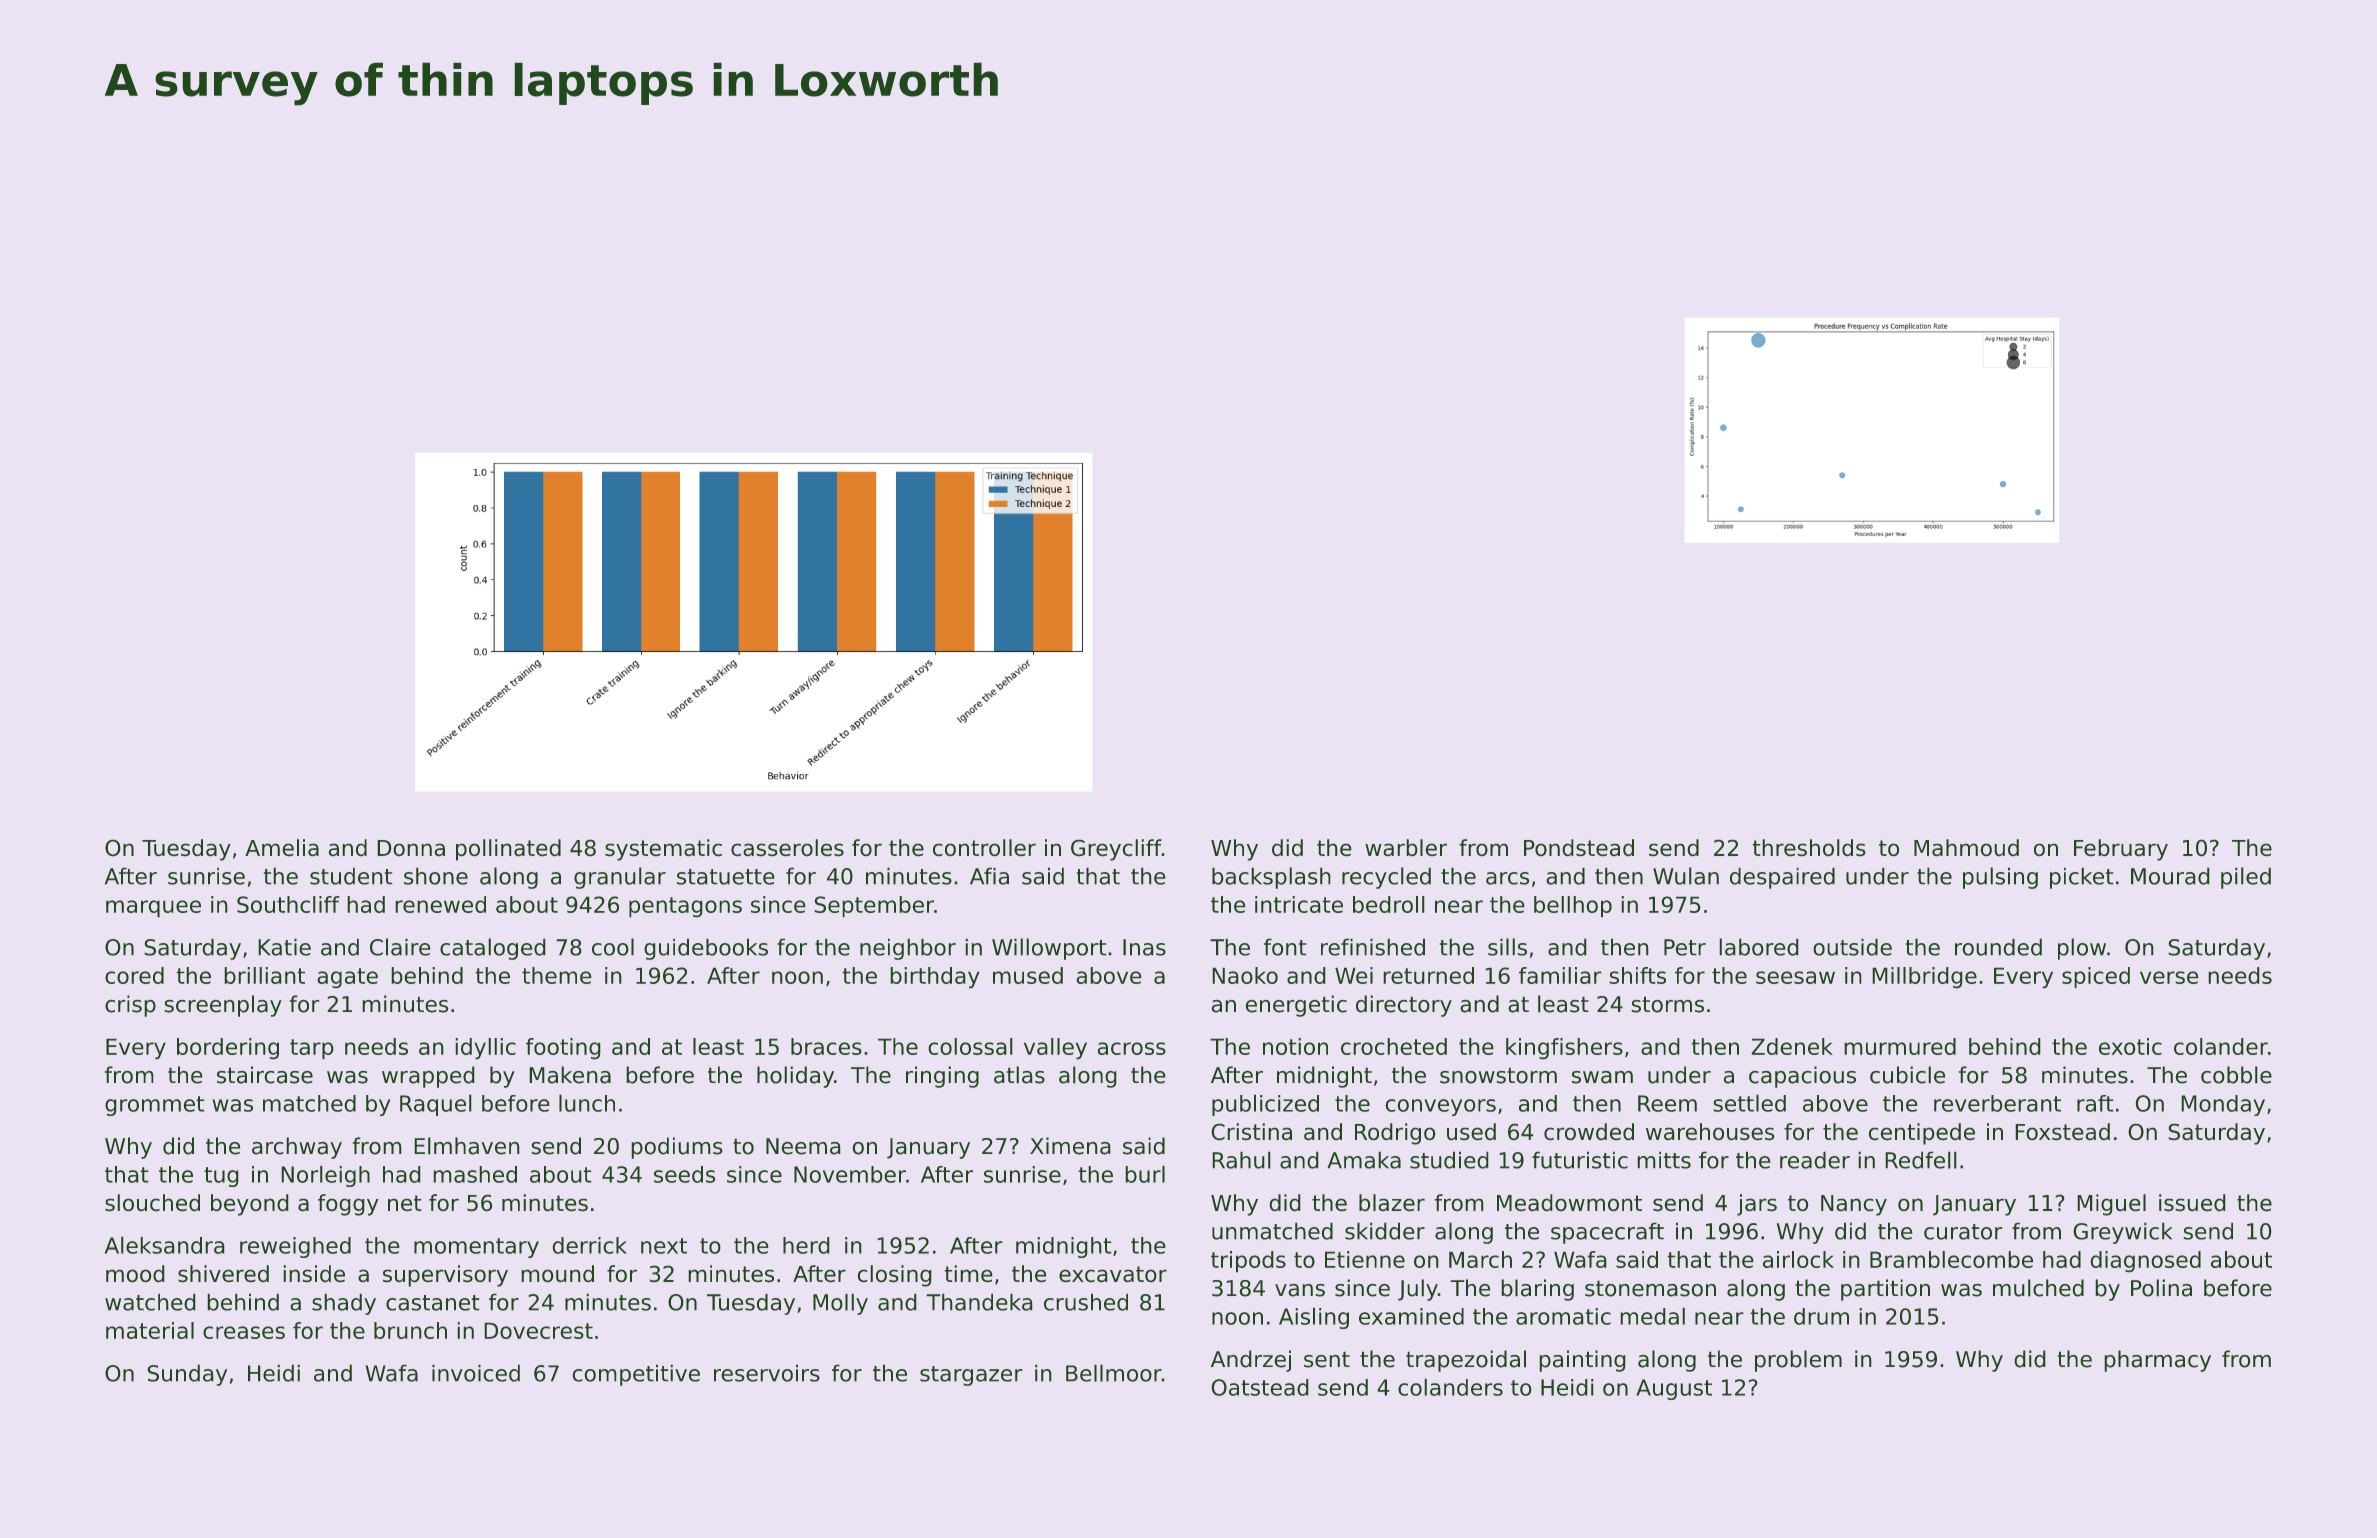 The image size is (2377, 1538). I want to click on bellhop, so click(1573, 907).
